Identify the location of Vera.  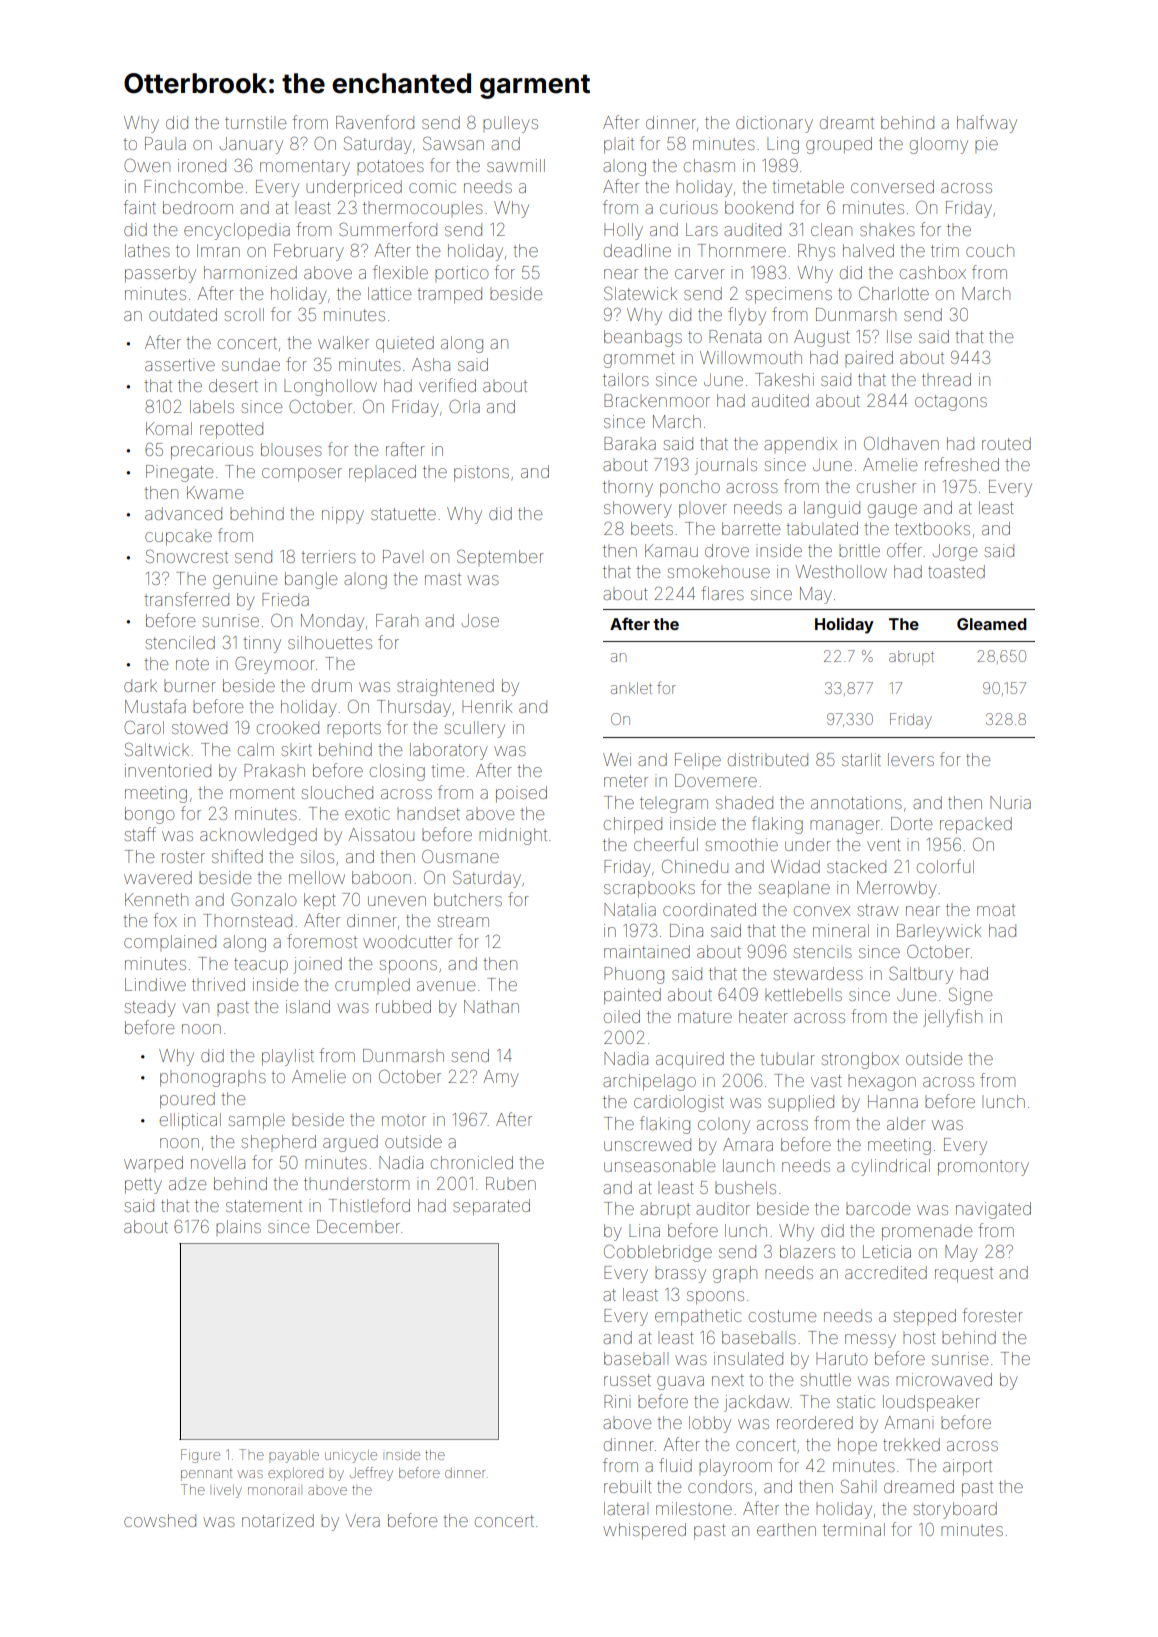
(363, 1520).
